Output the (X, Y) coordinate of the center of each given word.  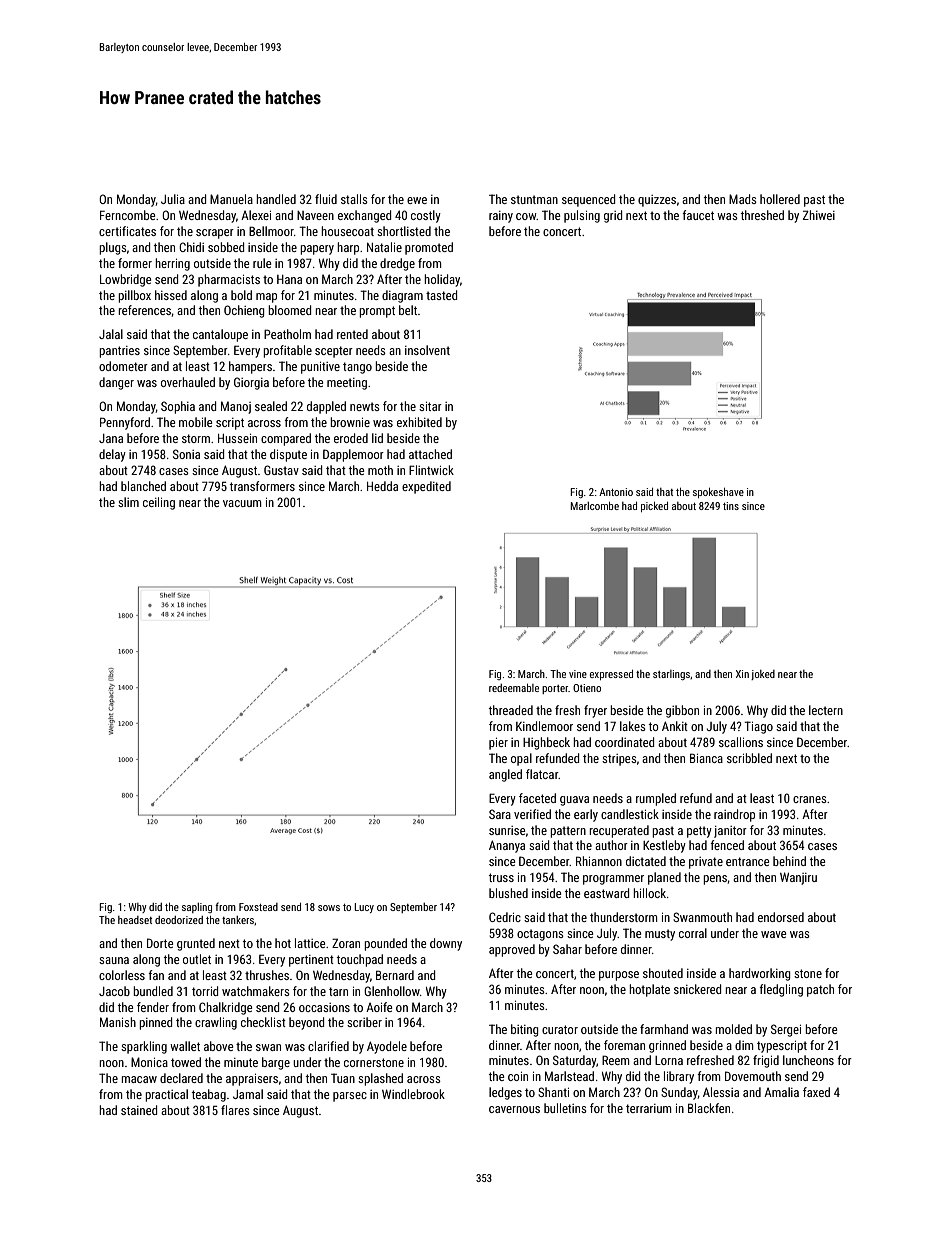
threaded (511, 710)
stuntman (534, 199)
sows (329, 908)
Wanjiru (798, 878)
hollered (780, 199)
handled (276, 199)
